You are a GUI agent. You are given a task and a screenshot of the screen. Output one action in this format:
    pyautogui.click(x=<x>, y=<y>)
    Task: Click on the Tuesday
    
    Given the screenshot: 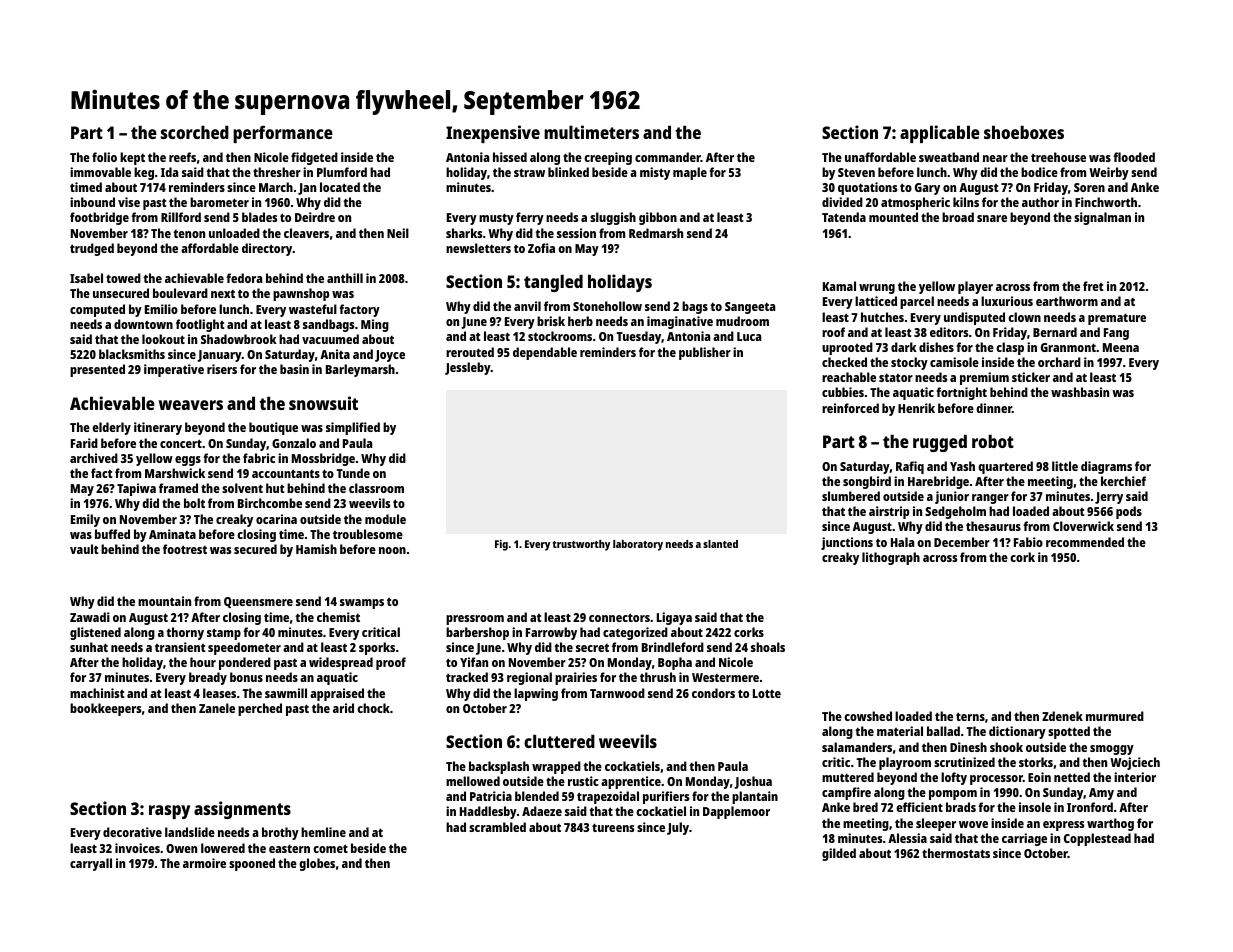 What is the action you would take?
    pyautogui.click(x=639, y=337)
